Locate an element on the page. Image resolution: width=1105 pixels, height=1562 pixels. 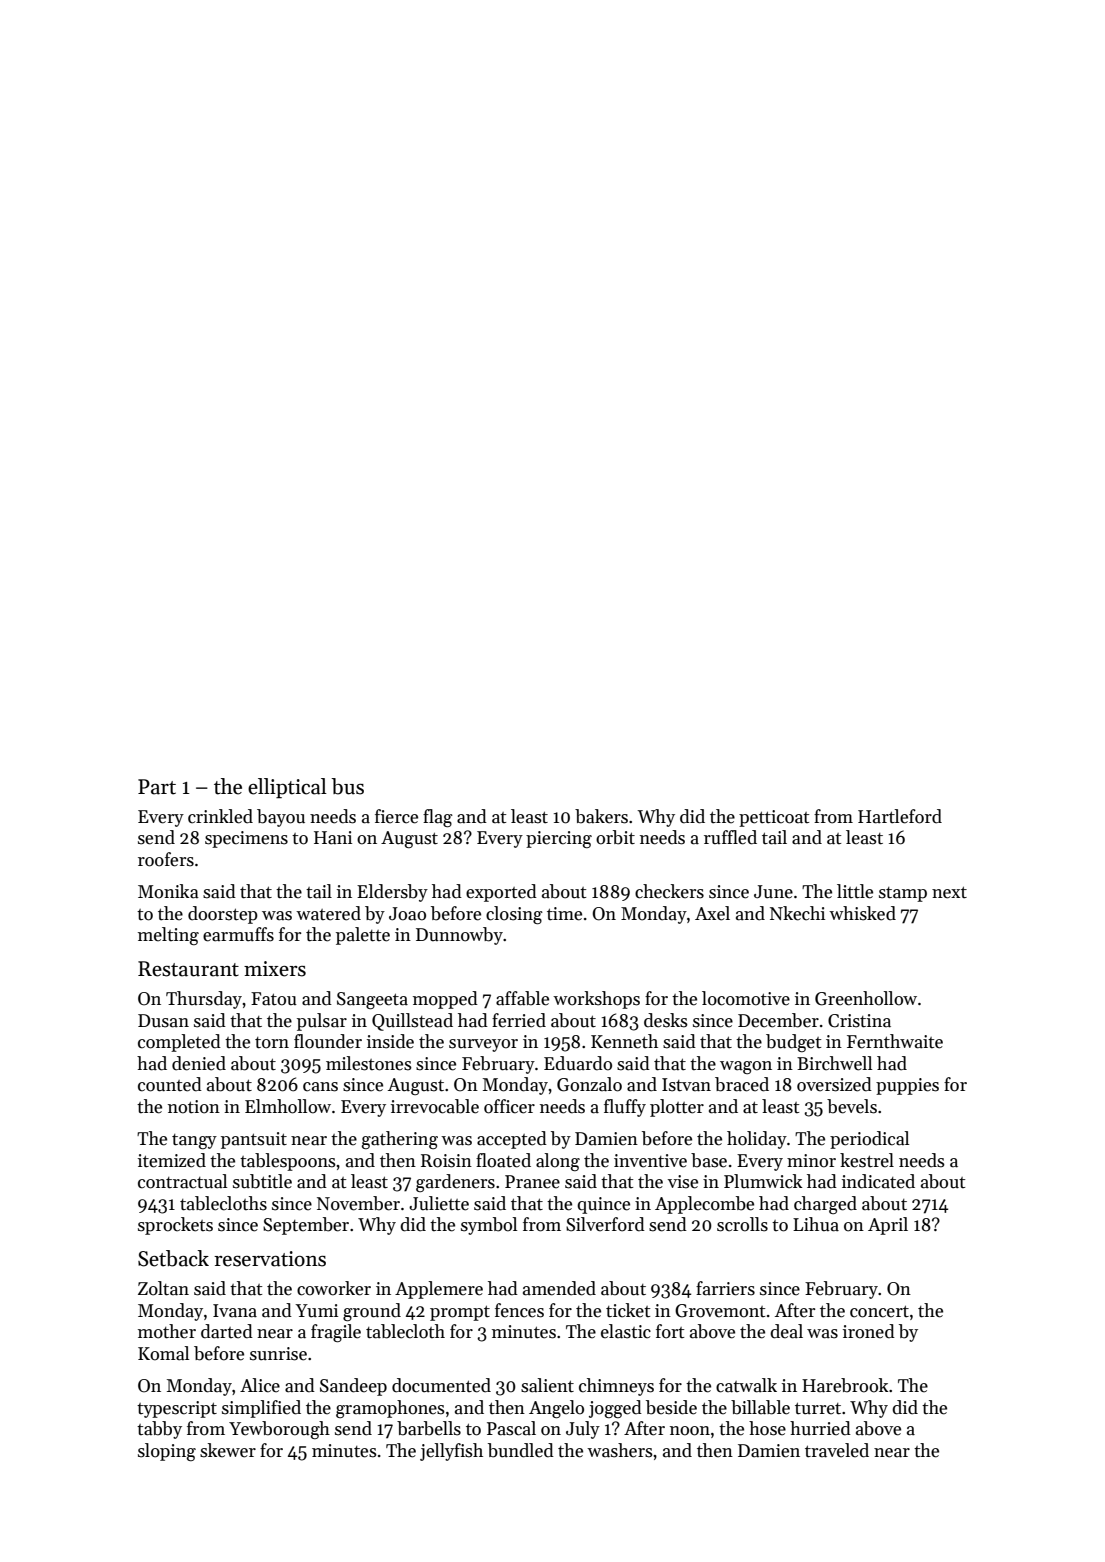
Fatou is located at coordinates (274, 999).
